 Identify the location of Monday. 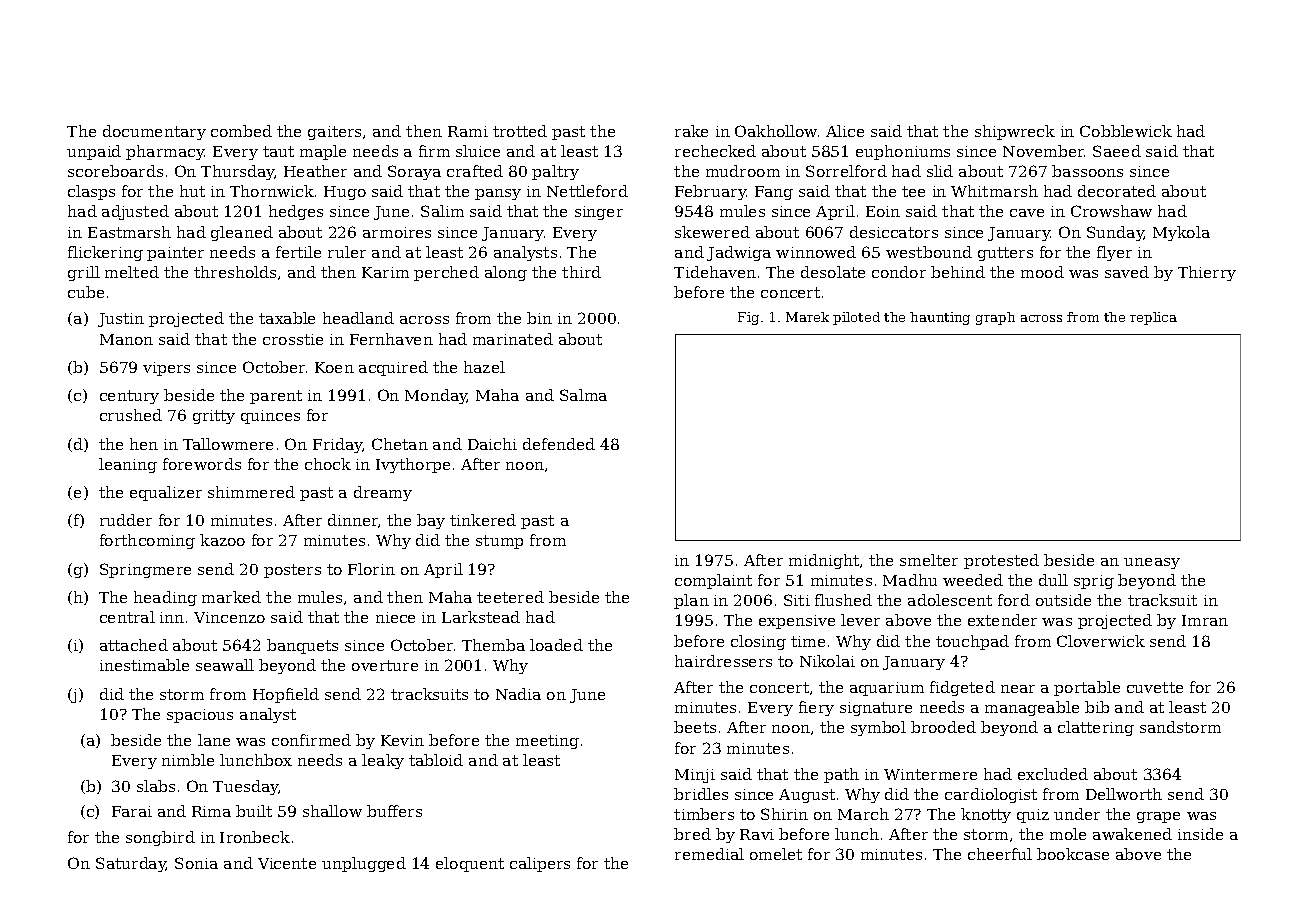
(436, 396).
